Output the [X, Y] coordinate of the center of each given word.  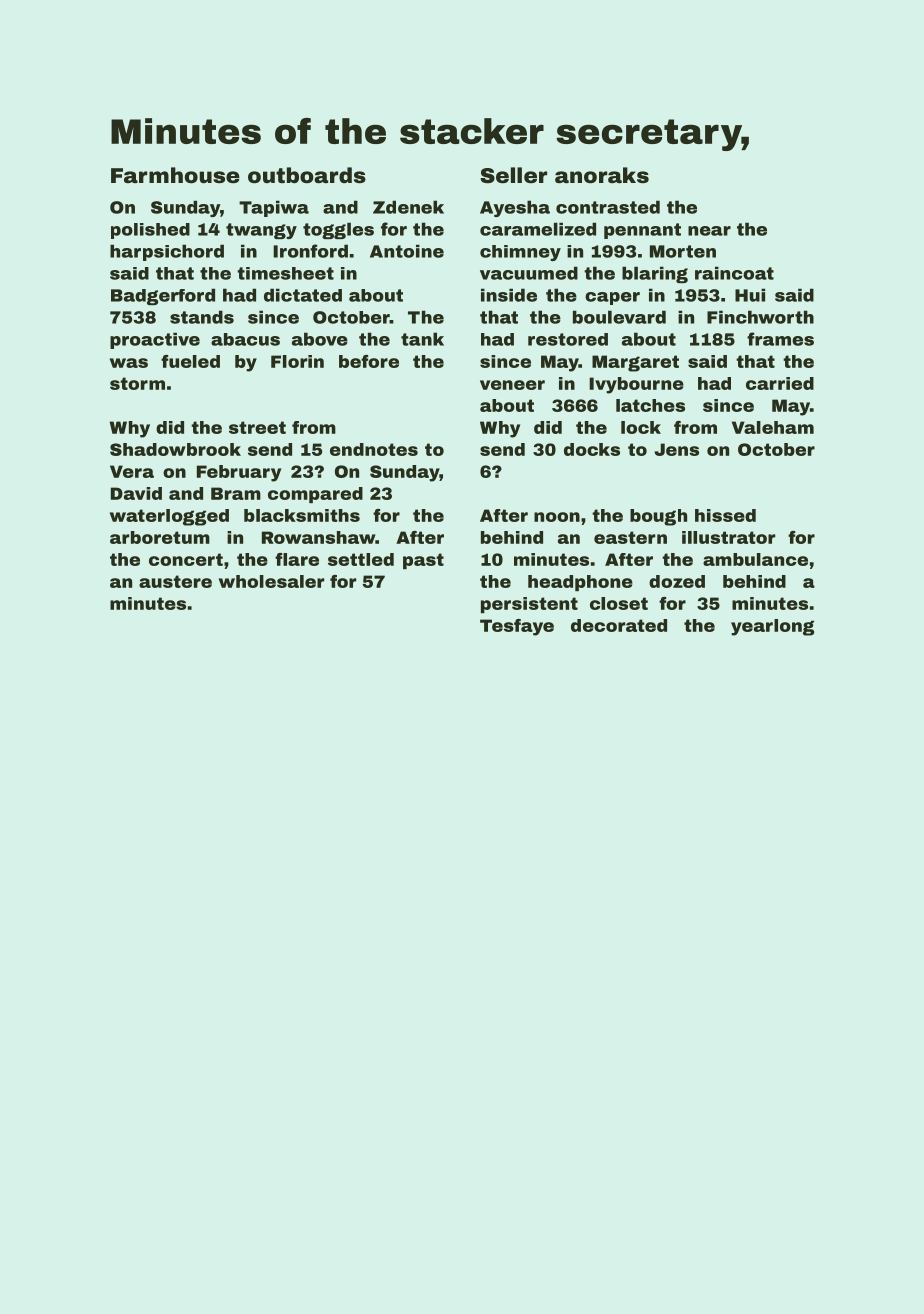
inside [509, 295]
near [709, 231]
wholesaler [271, 581]
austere [175, 581]
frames [780, 339]
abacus [245, 339]
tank [422, 339]
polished [150, 231]
